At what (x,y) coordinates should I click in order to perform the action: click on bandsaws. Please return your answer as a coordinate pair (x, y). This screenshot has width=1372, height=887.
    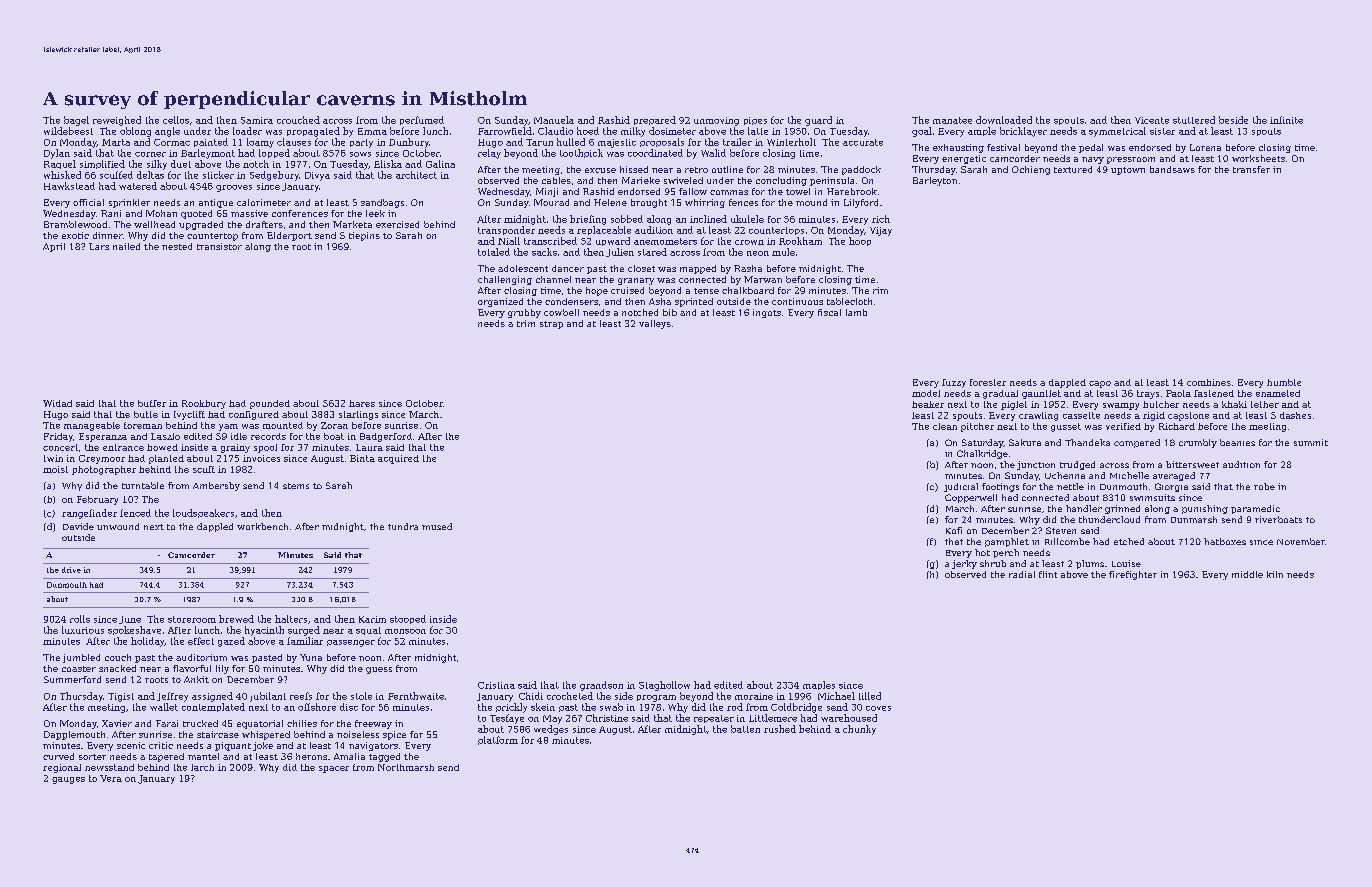
    Looking at the image, I should click on (1172, 169).
